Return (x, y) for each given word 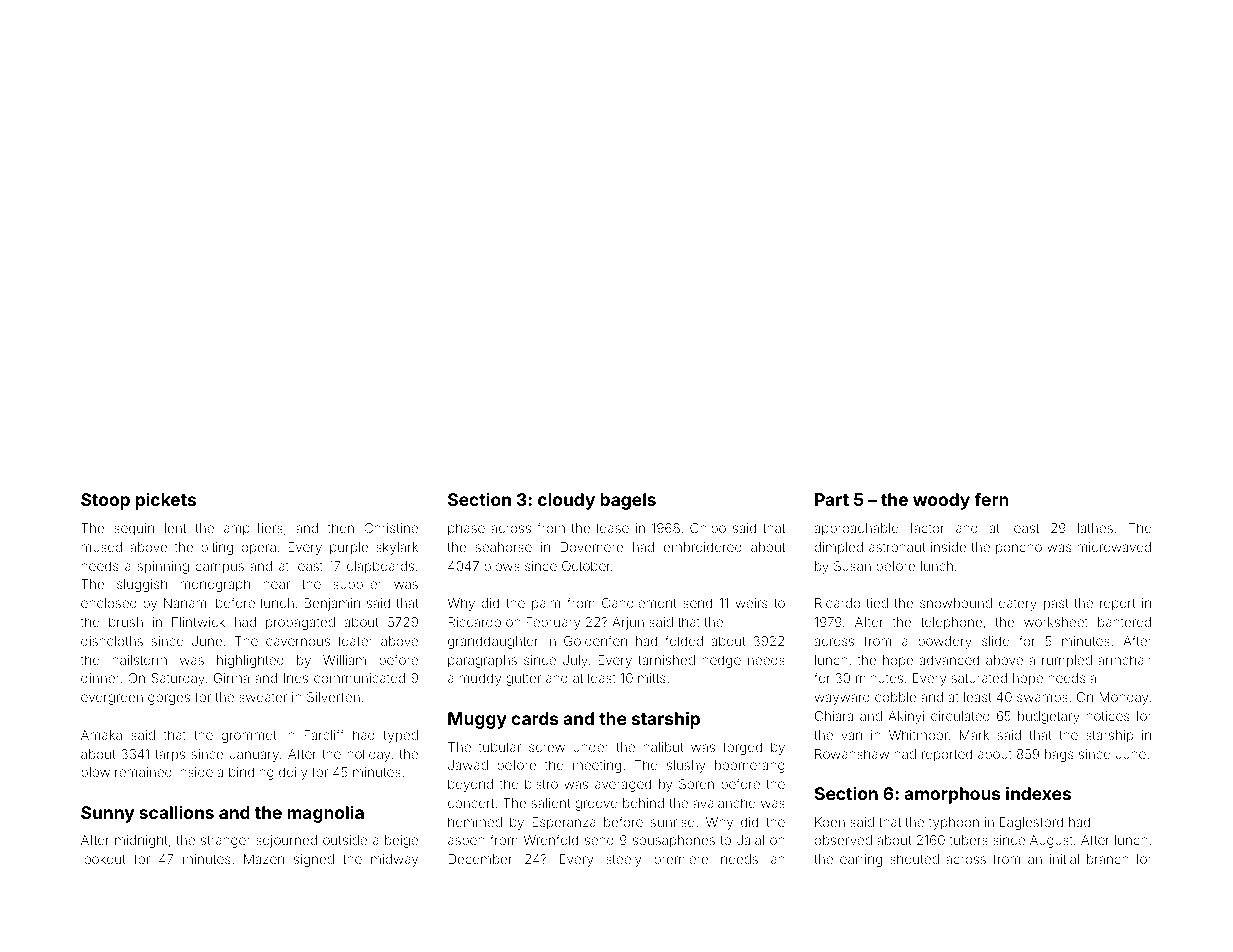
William (344, 660)
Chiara (834, 716)
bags (1059, 755)
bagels (628, 501)
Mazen (264, 859)
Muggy (477, 720)
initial (1064, 859)
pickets (166, 501)
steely (623, 860)
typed (400, 736)
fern (991, 499)
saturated (979, 678)
